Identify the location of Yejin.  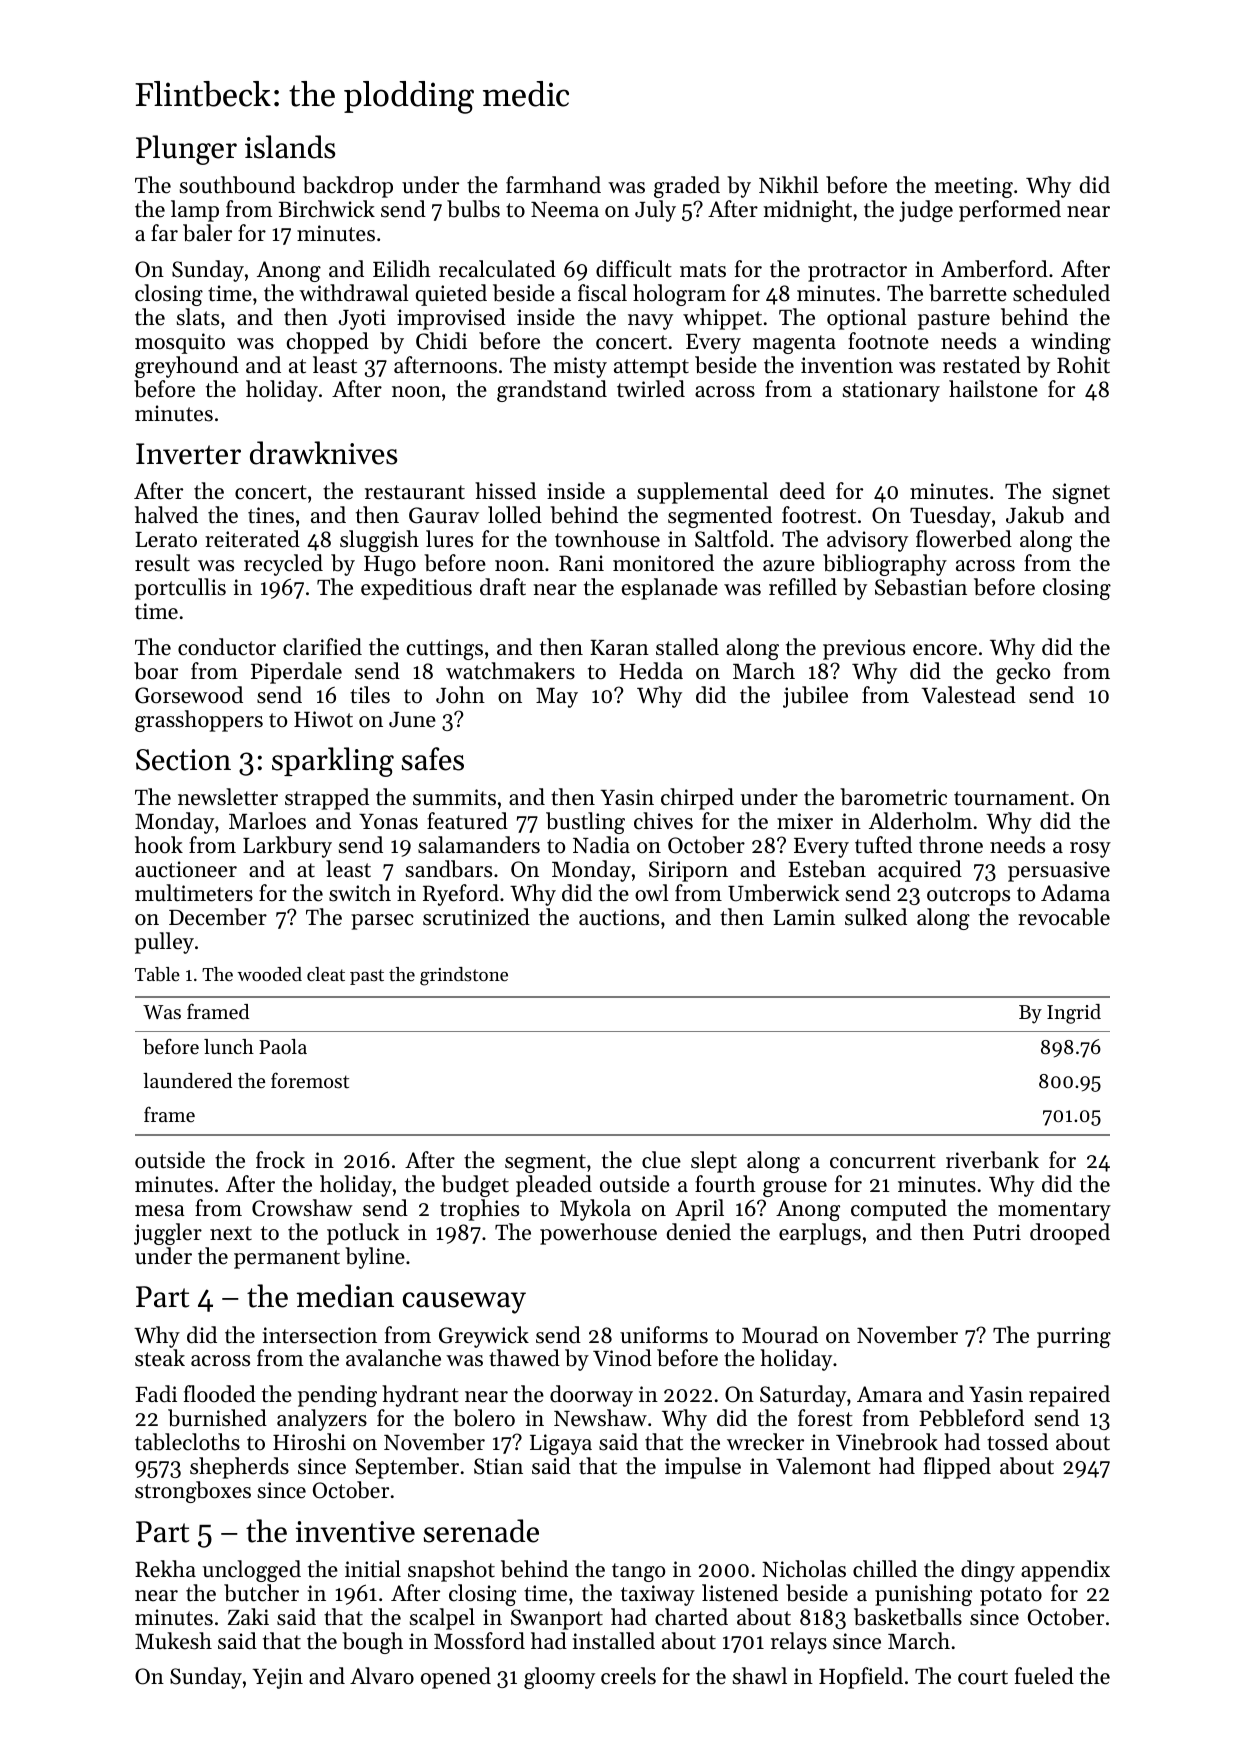
(277, 1678).
